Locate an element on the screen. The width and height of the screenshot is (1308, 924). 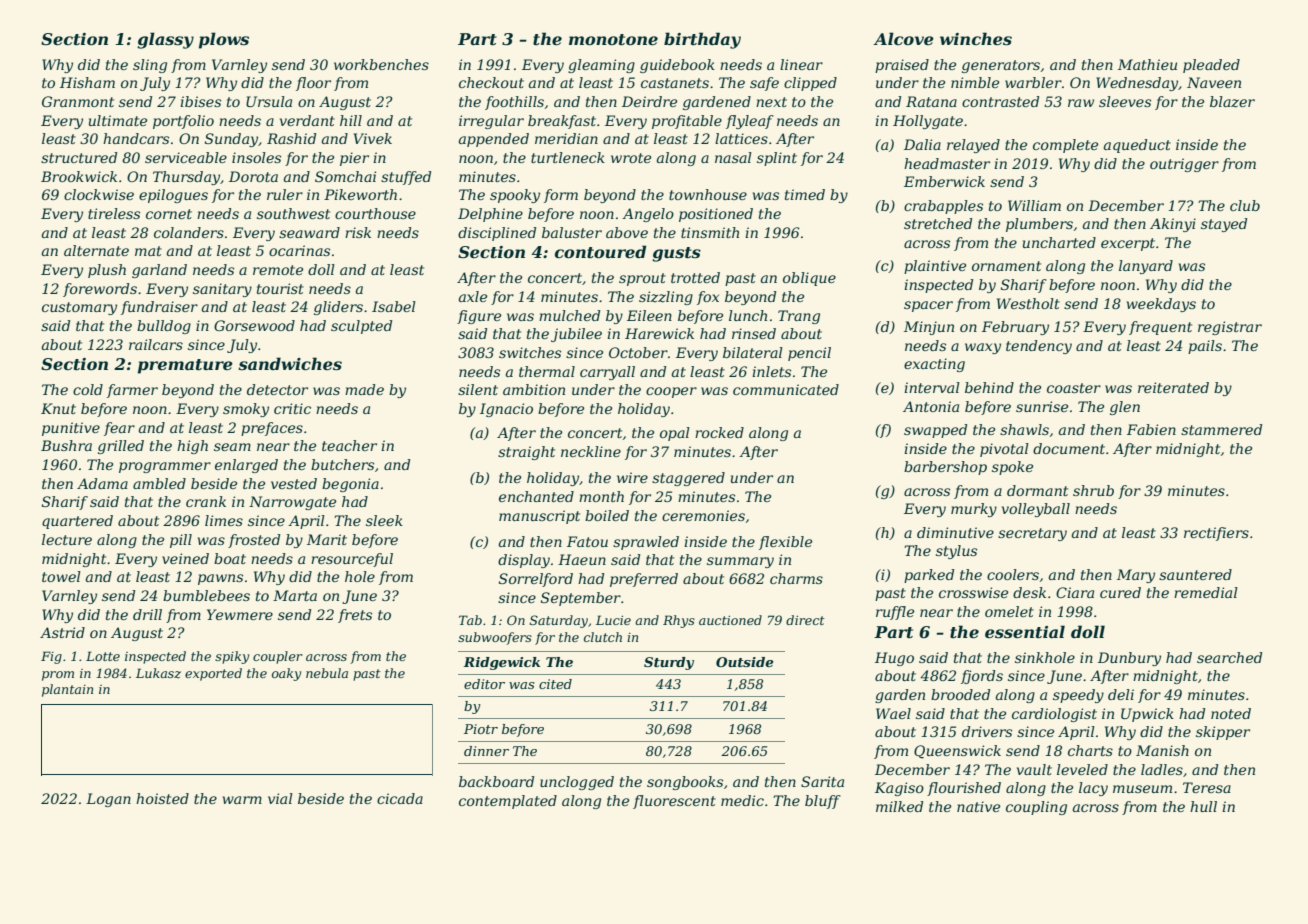
February is located at coordinates (1015, 328).
